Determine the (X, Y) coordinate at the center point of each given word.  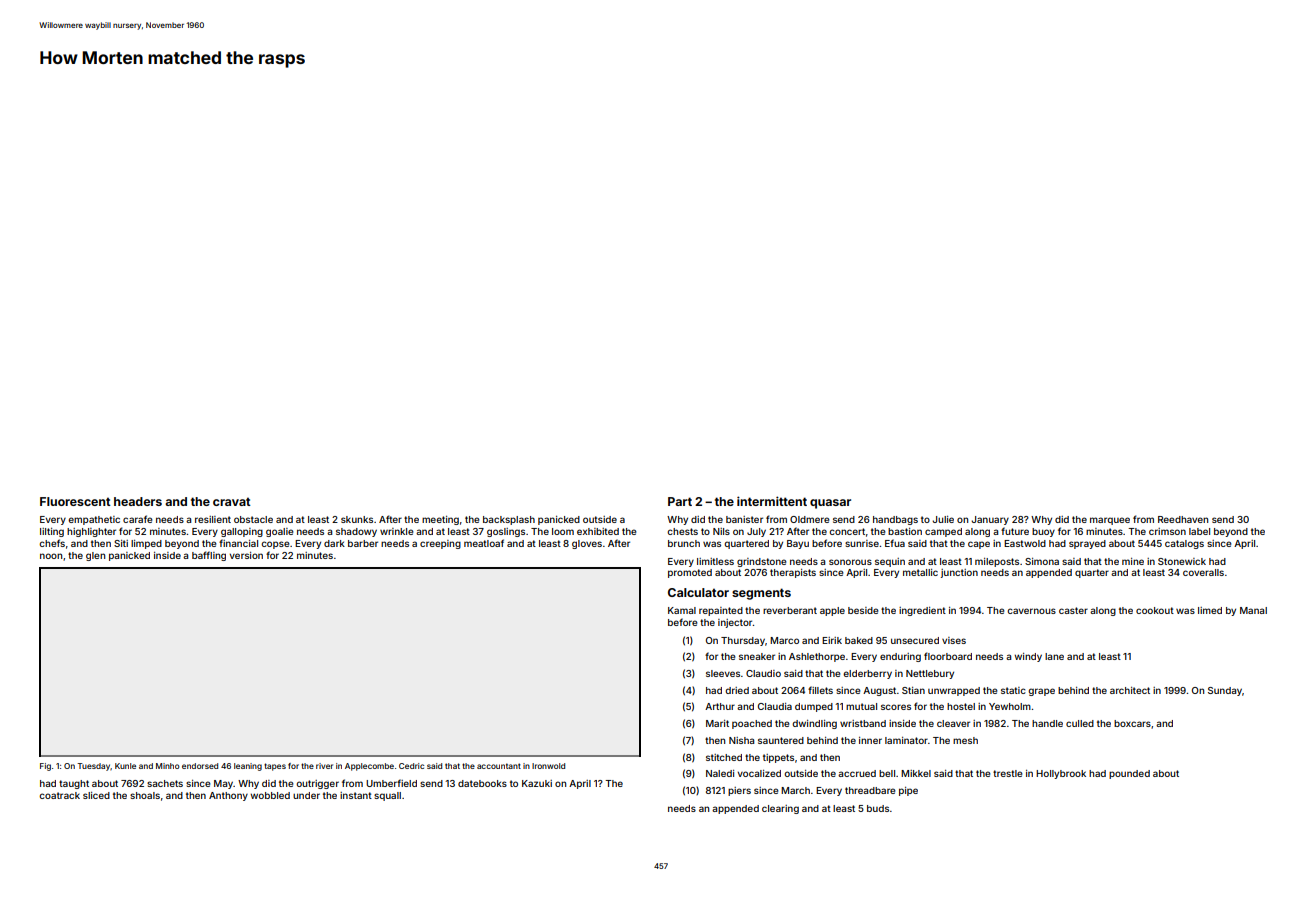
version (246, 555)
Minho (168, 766)
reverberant (790, 610)
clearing (780, 809)
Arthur (720, 706)
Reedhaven (1183, 519)
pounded (1129, 774)
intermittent (772, 501)
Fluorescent (75, 501)
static (1013, 690)
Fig (45, 767)
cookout (1155, 610)
